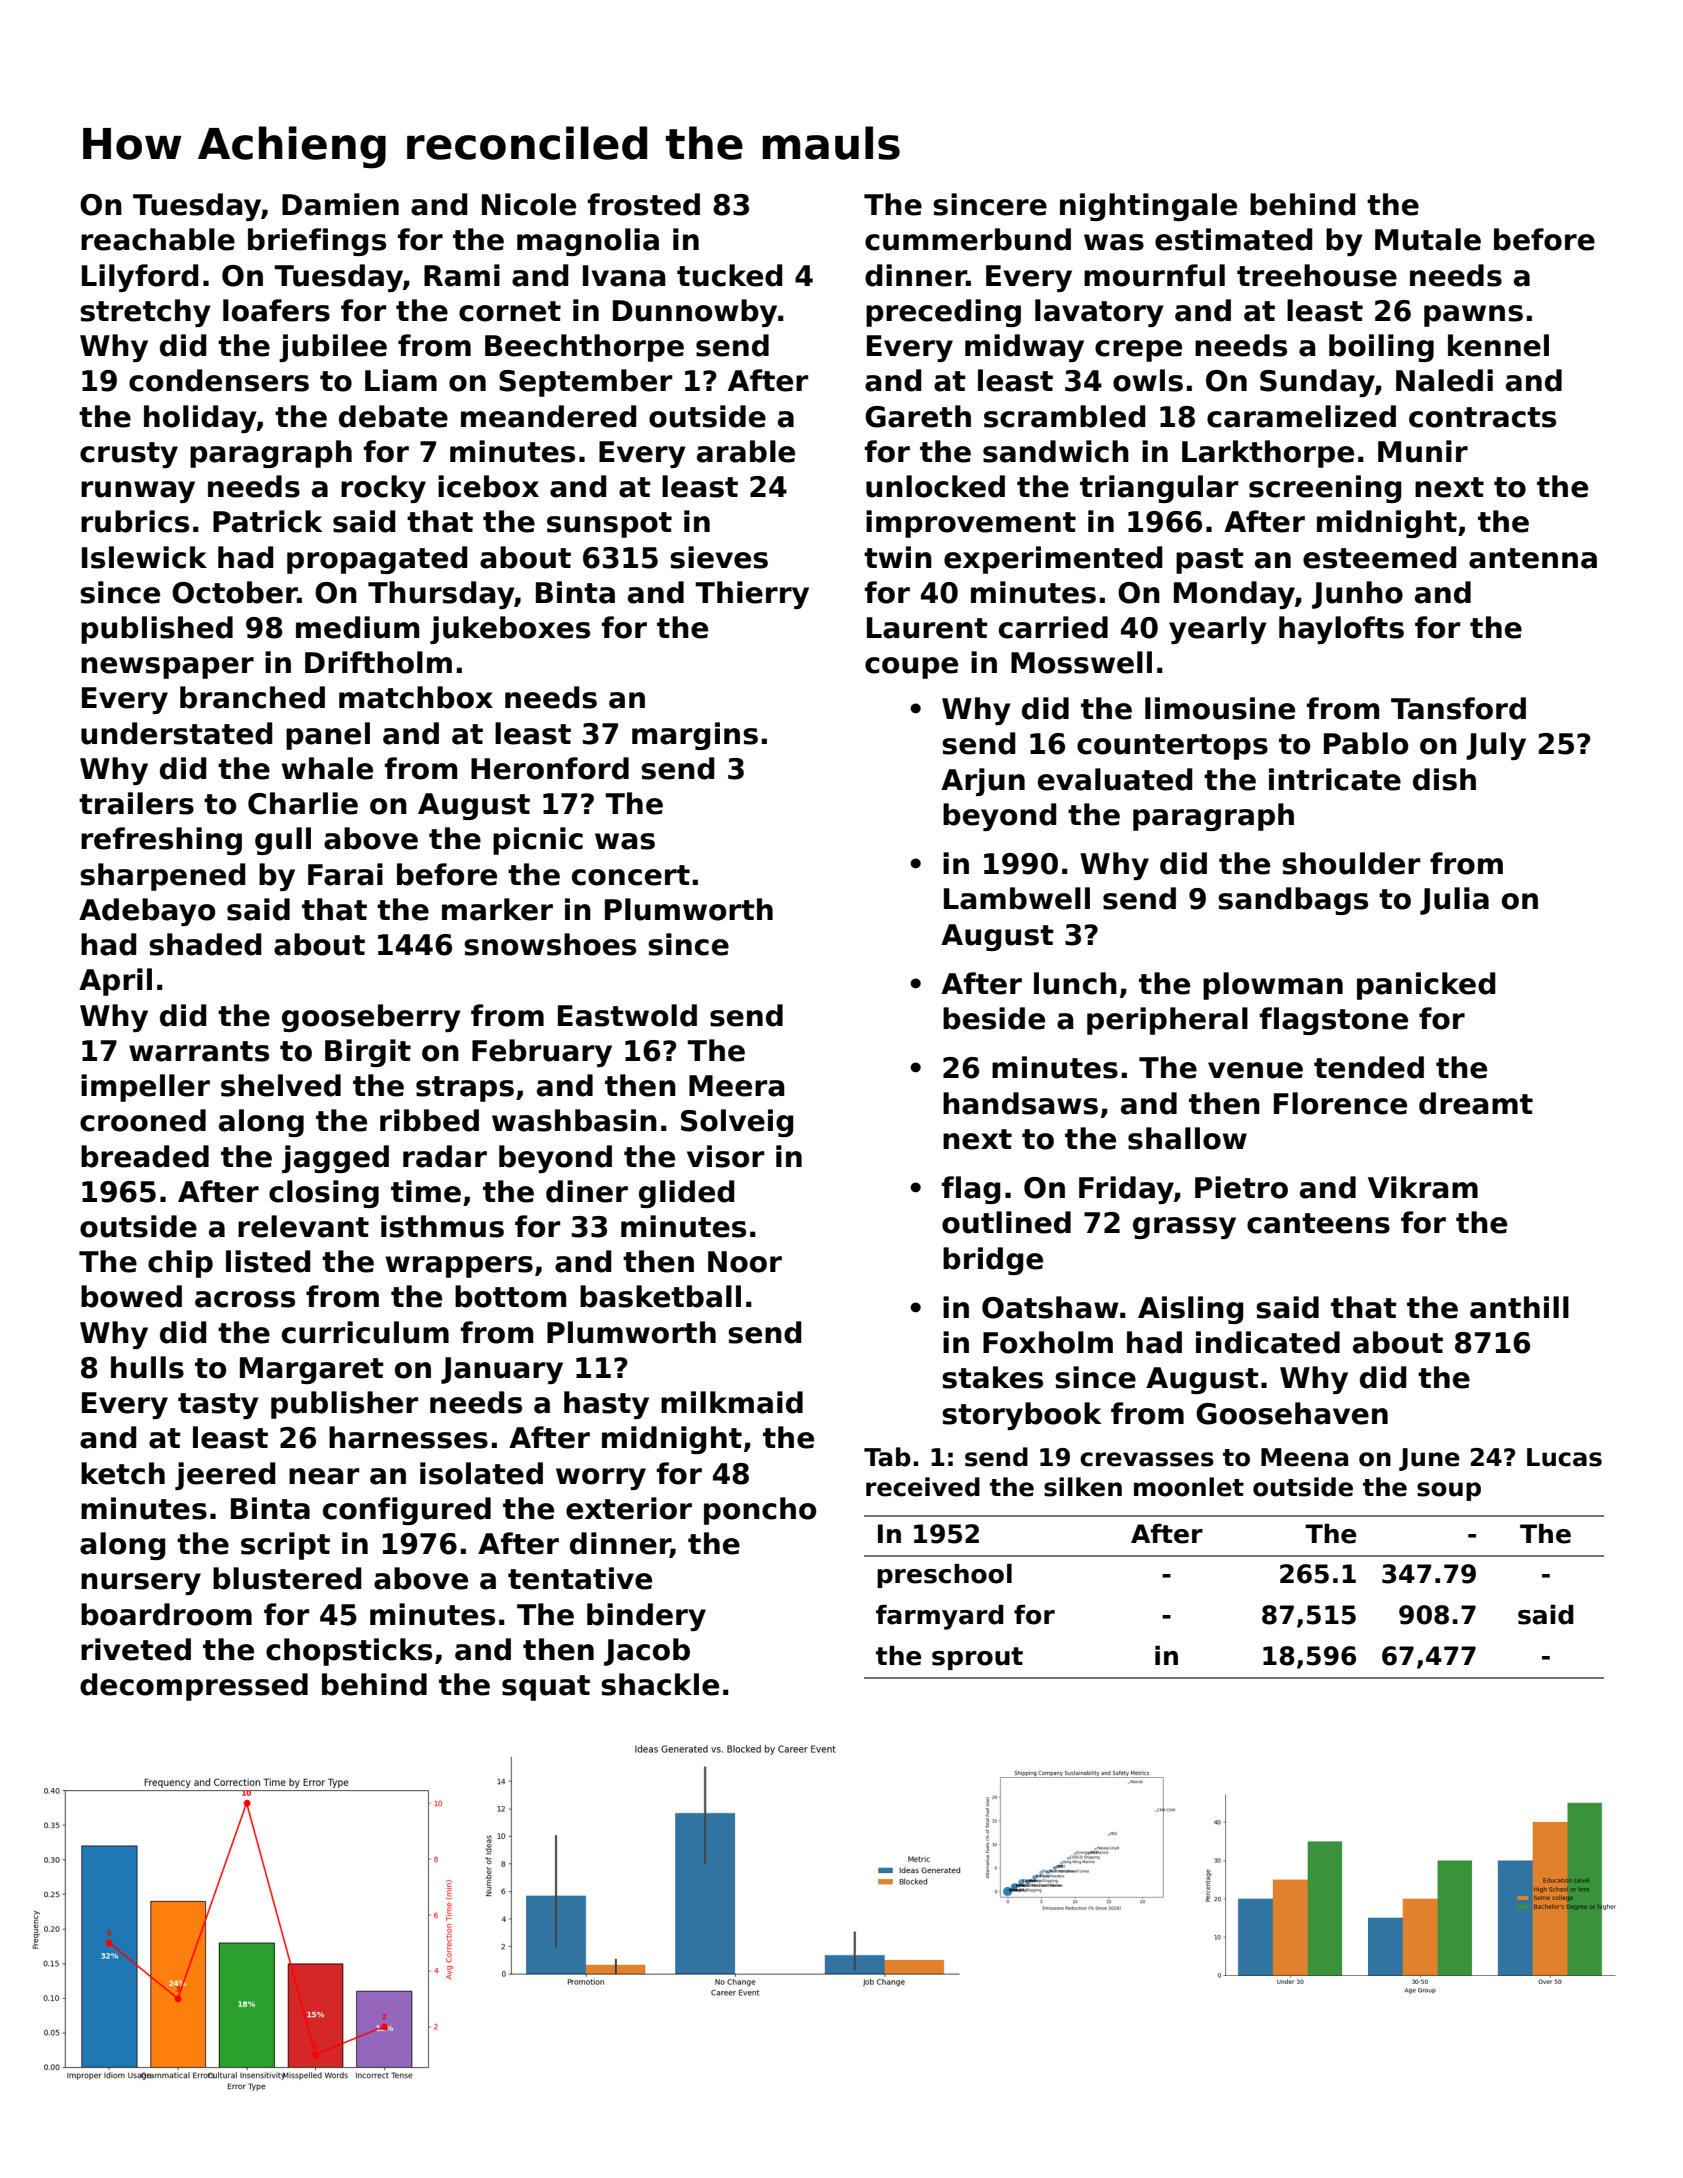  Describe the element at coordinates (324, 1476) in the screenshot. I see `near` at that location.
